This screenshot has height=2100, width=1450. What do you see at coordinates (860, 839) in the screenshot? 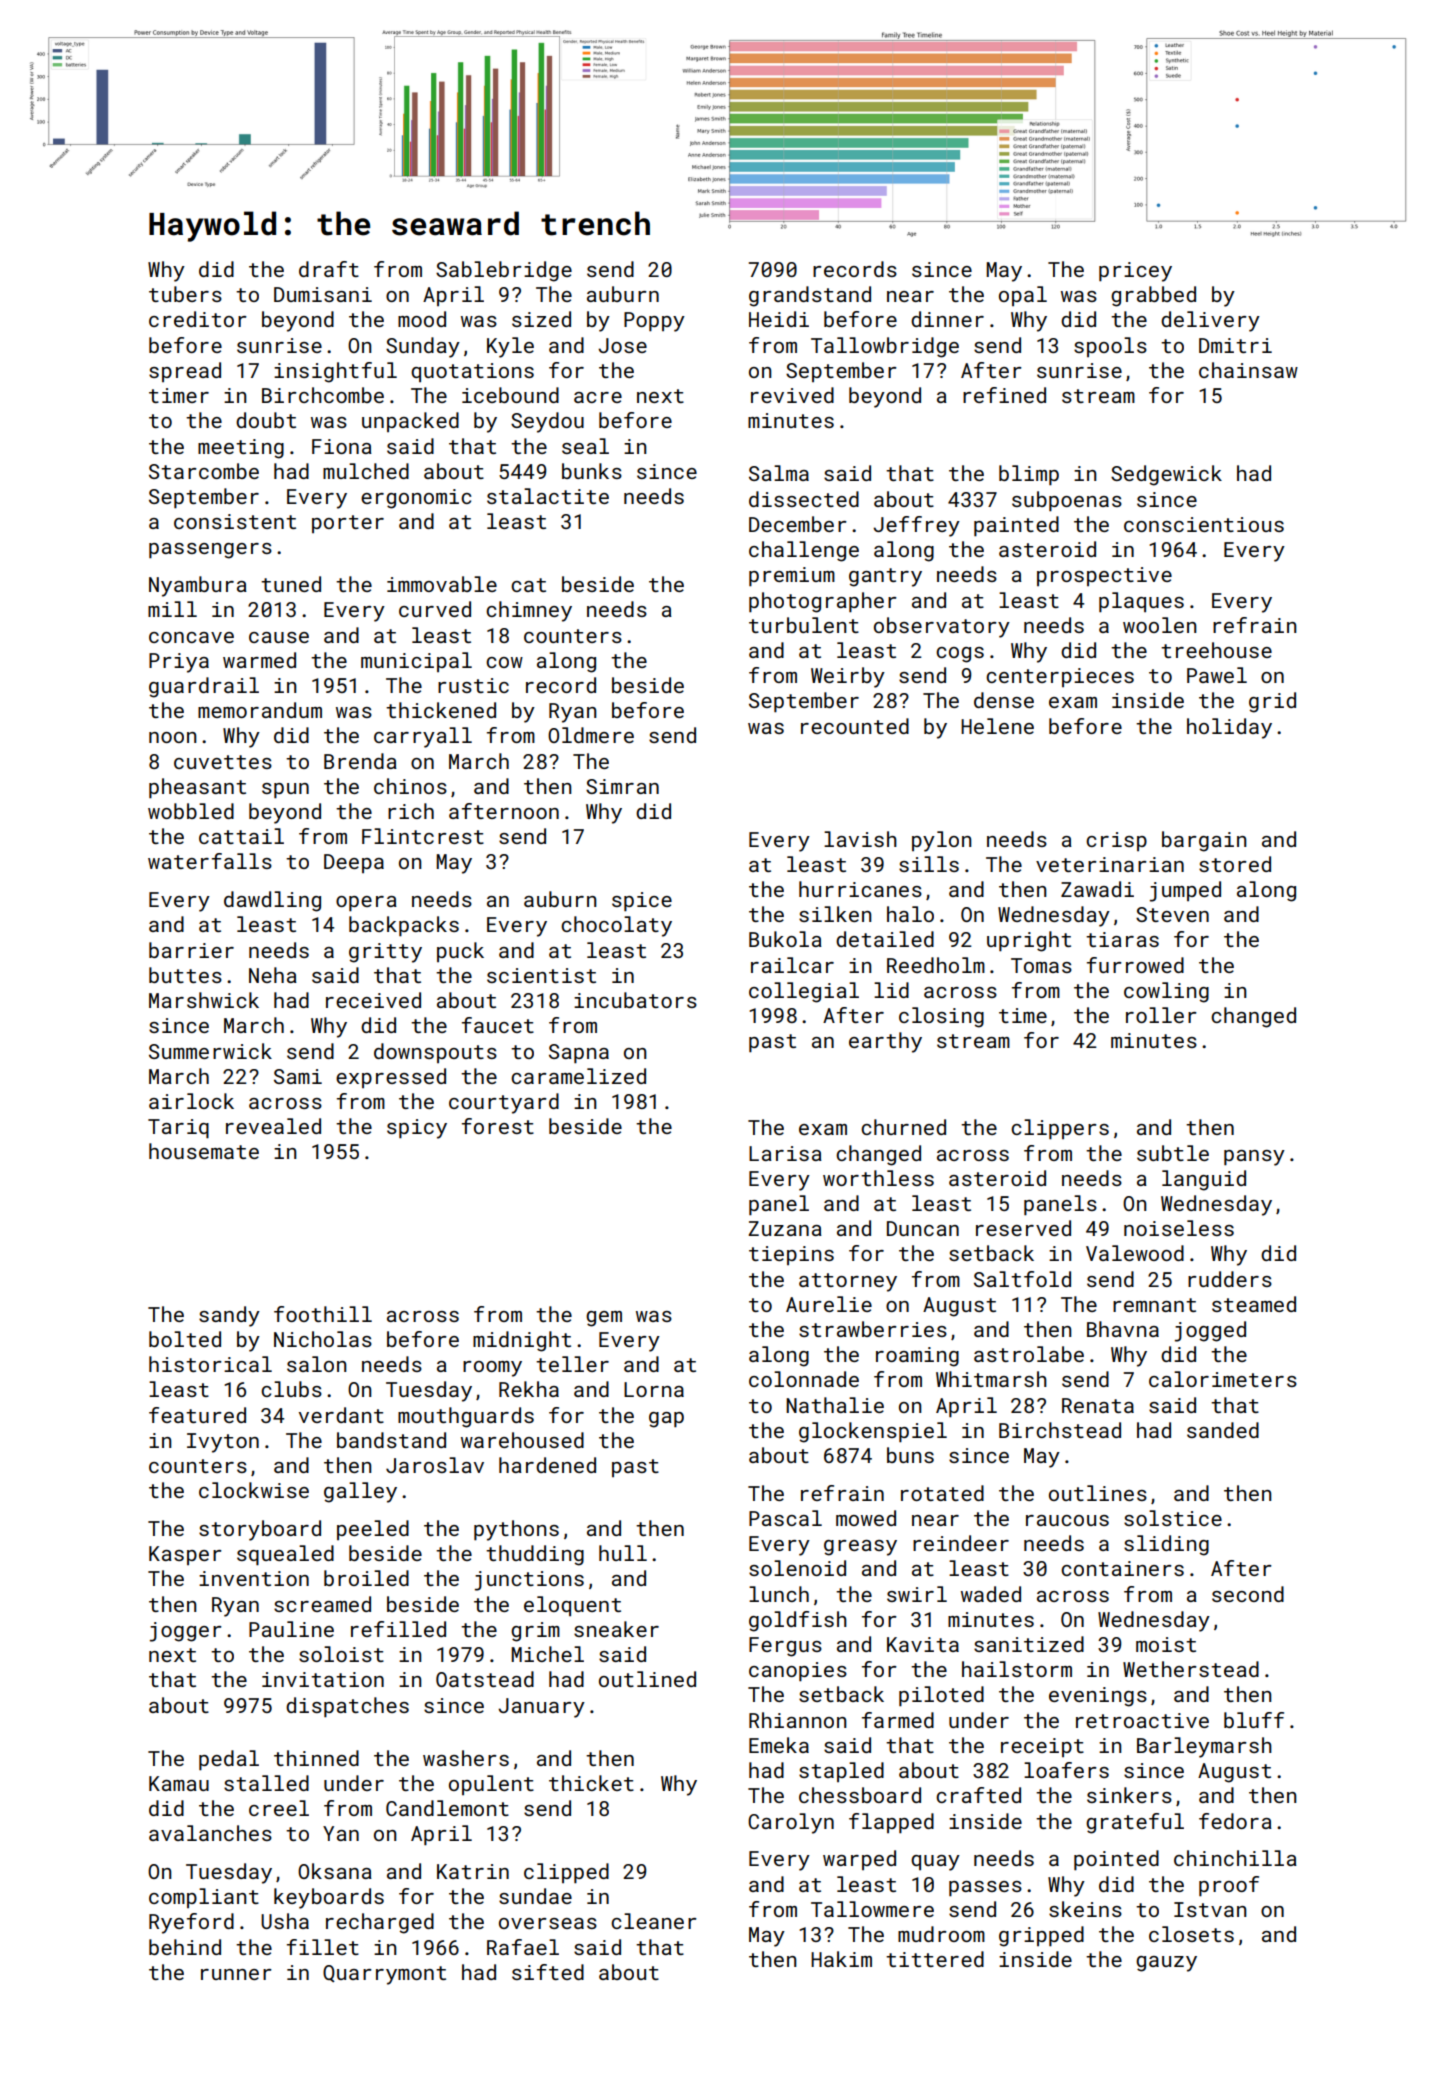
I see `lavish` at bounding box center [860, 839].
